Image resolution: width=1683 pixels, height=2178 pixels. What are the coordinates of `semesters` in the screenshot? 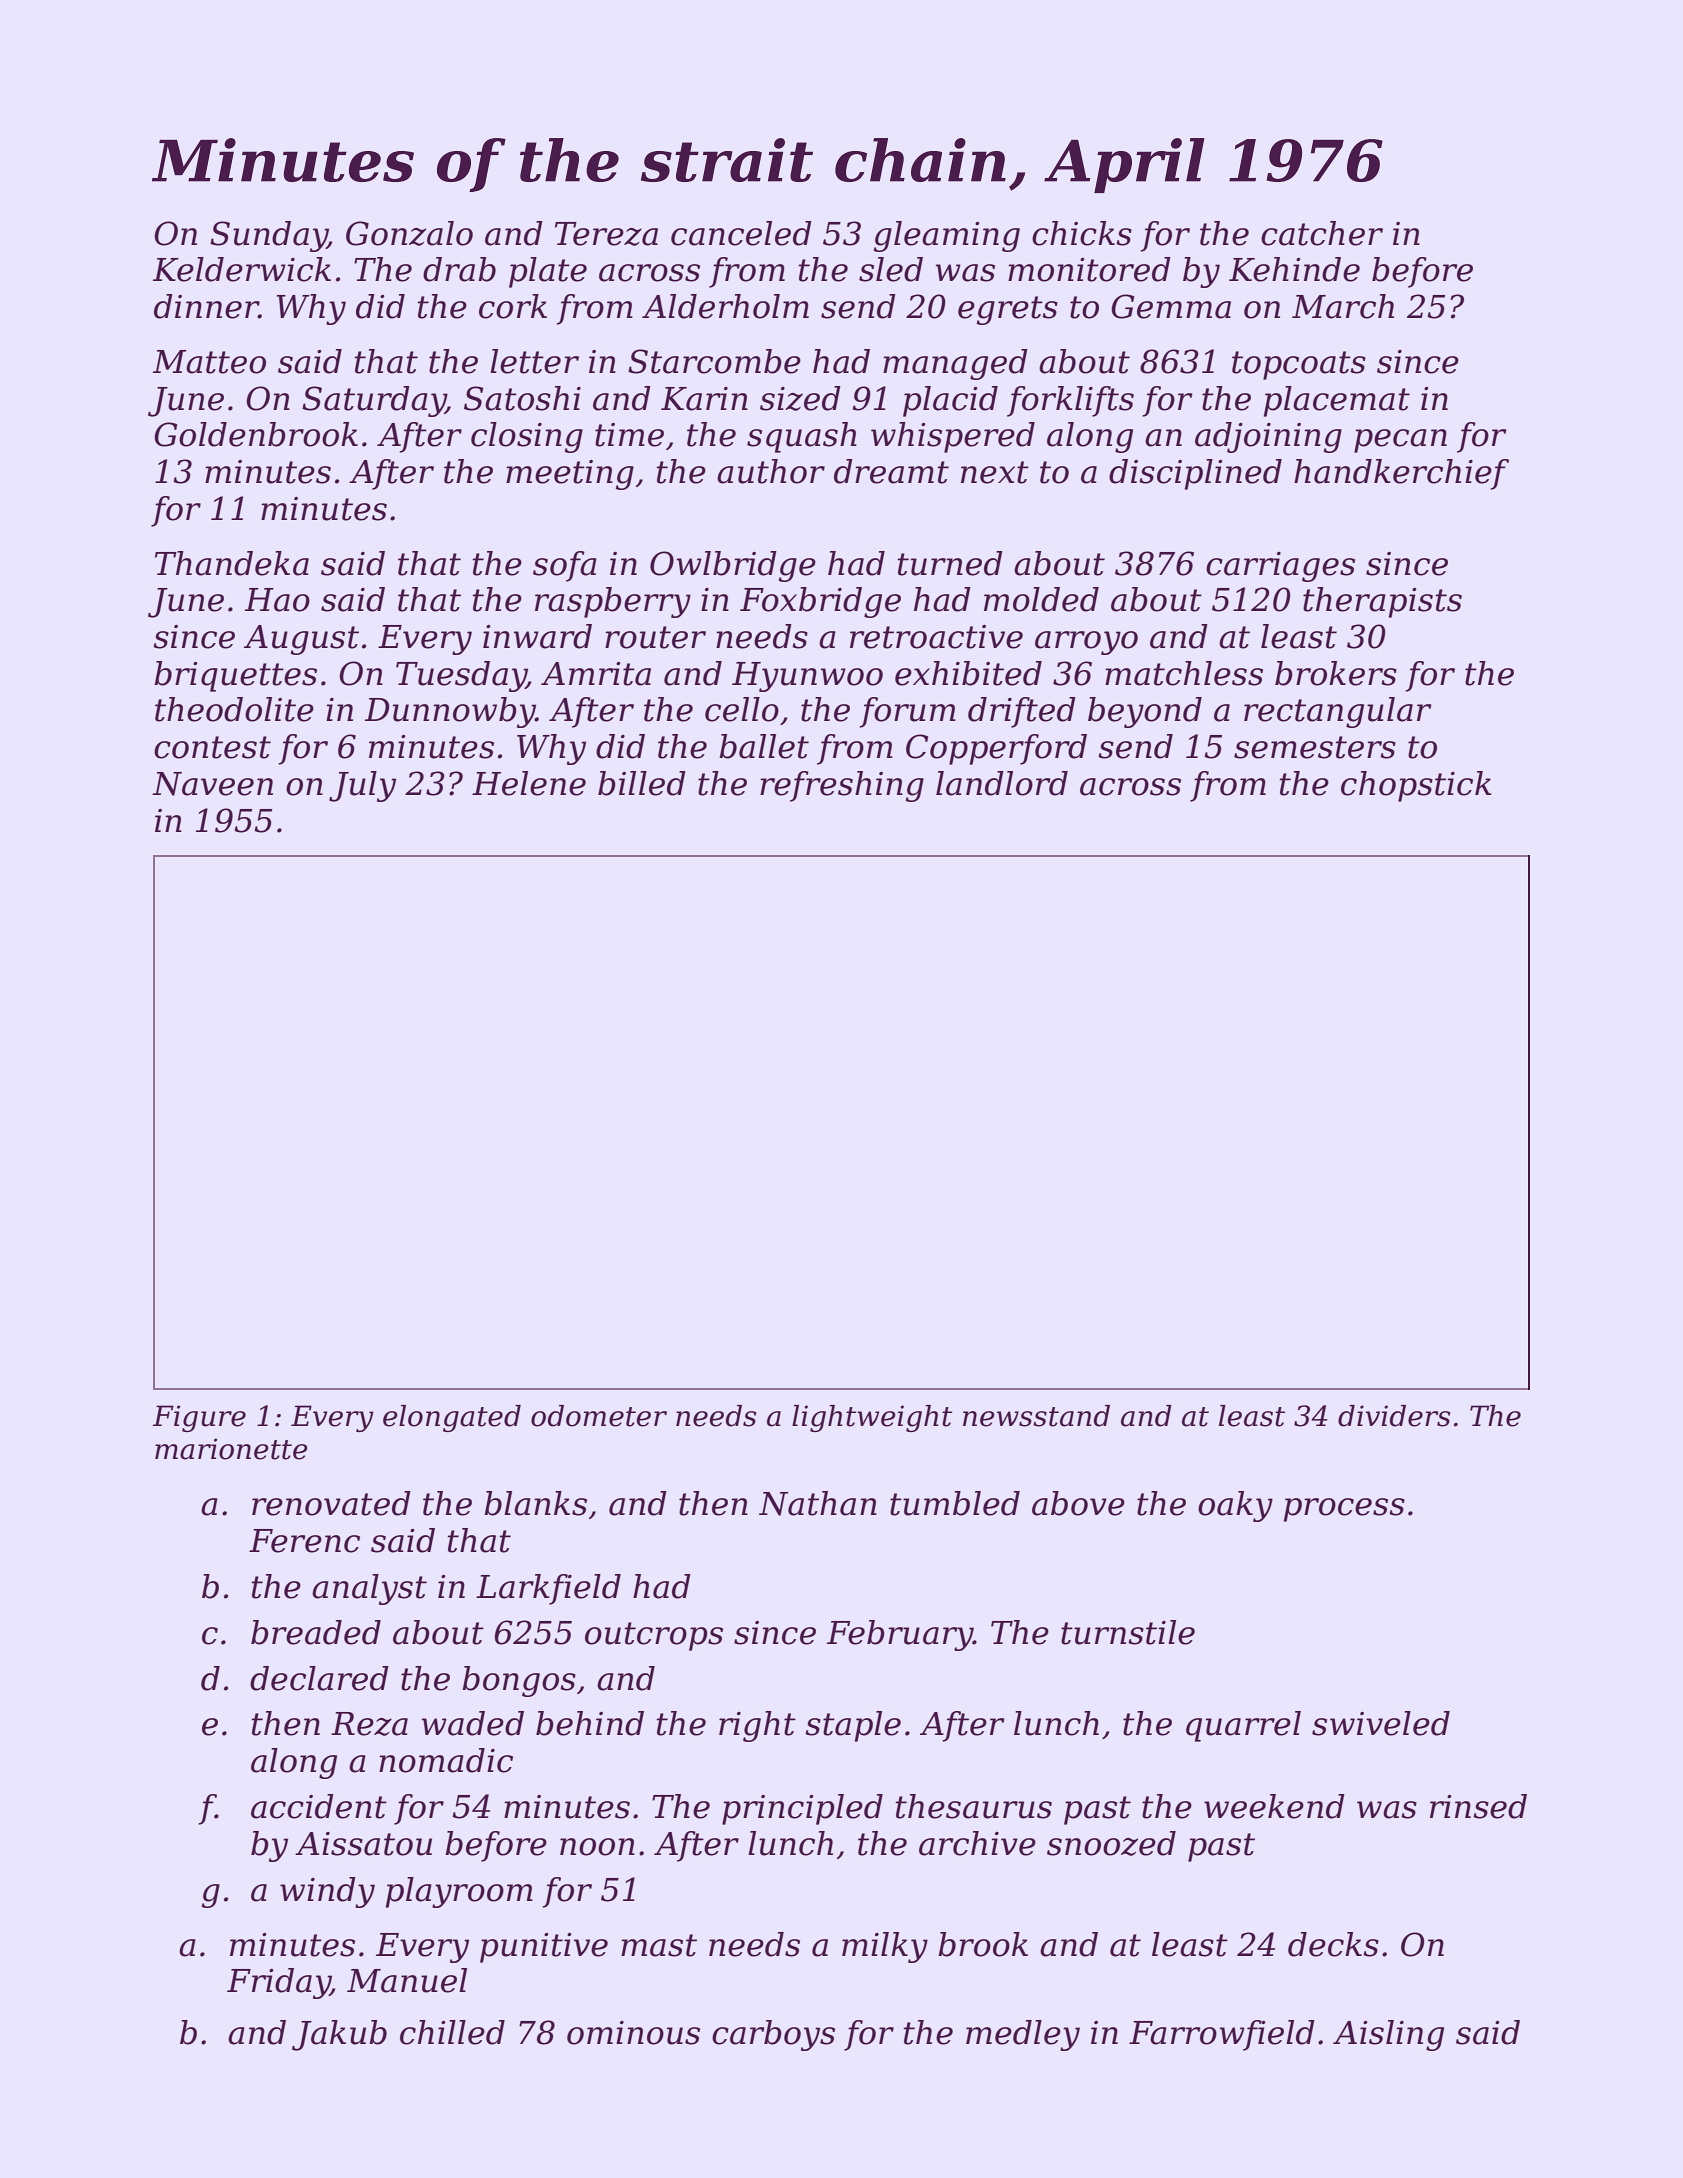 It's located at (1315, 747).
